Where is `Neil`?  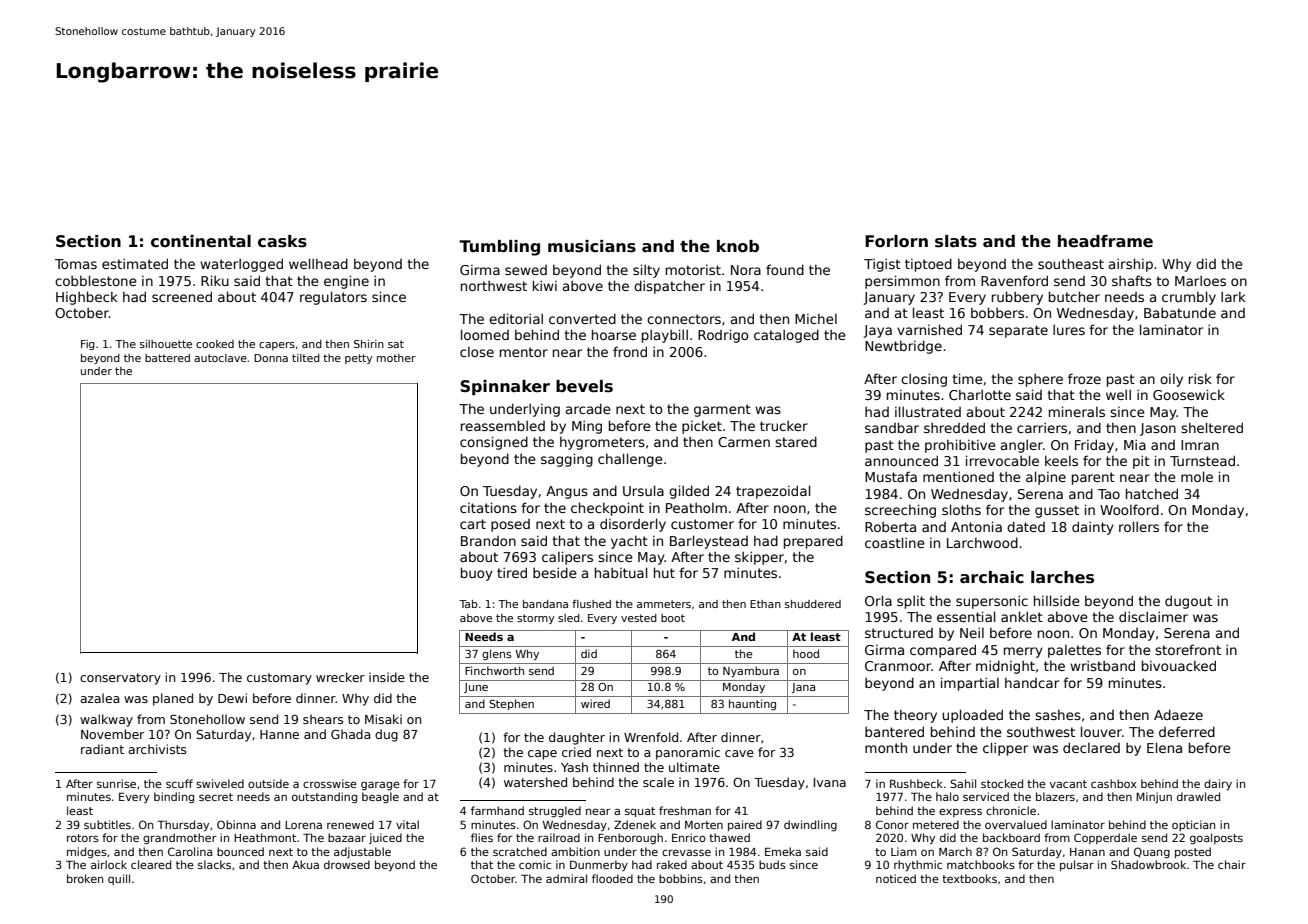
Neil is located at coordinates (972, 632).
